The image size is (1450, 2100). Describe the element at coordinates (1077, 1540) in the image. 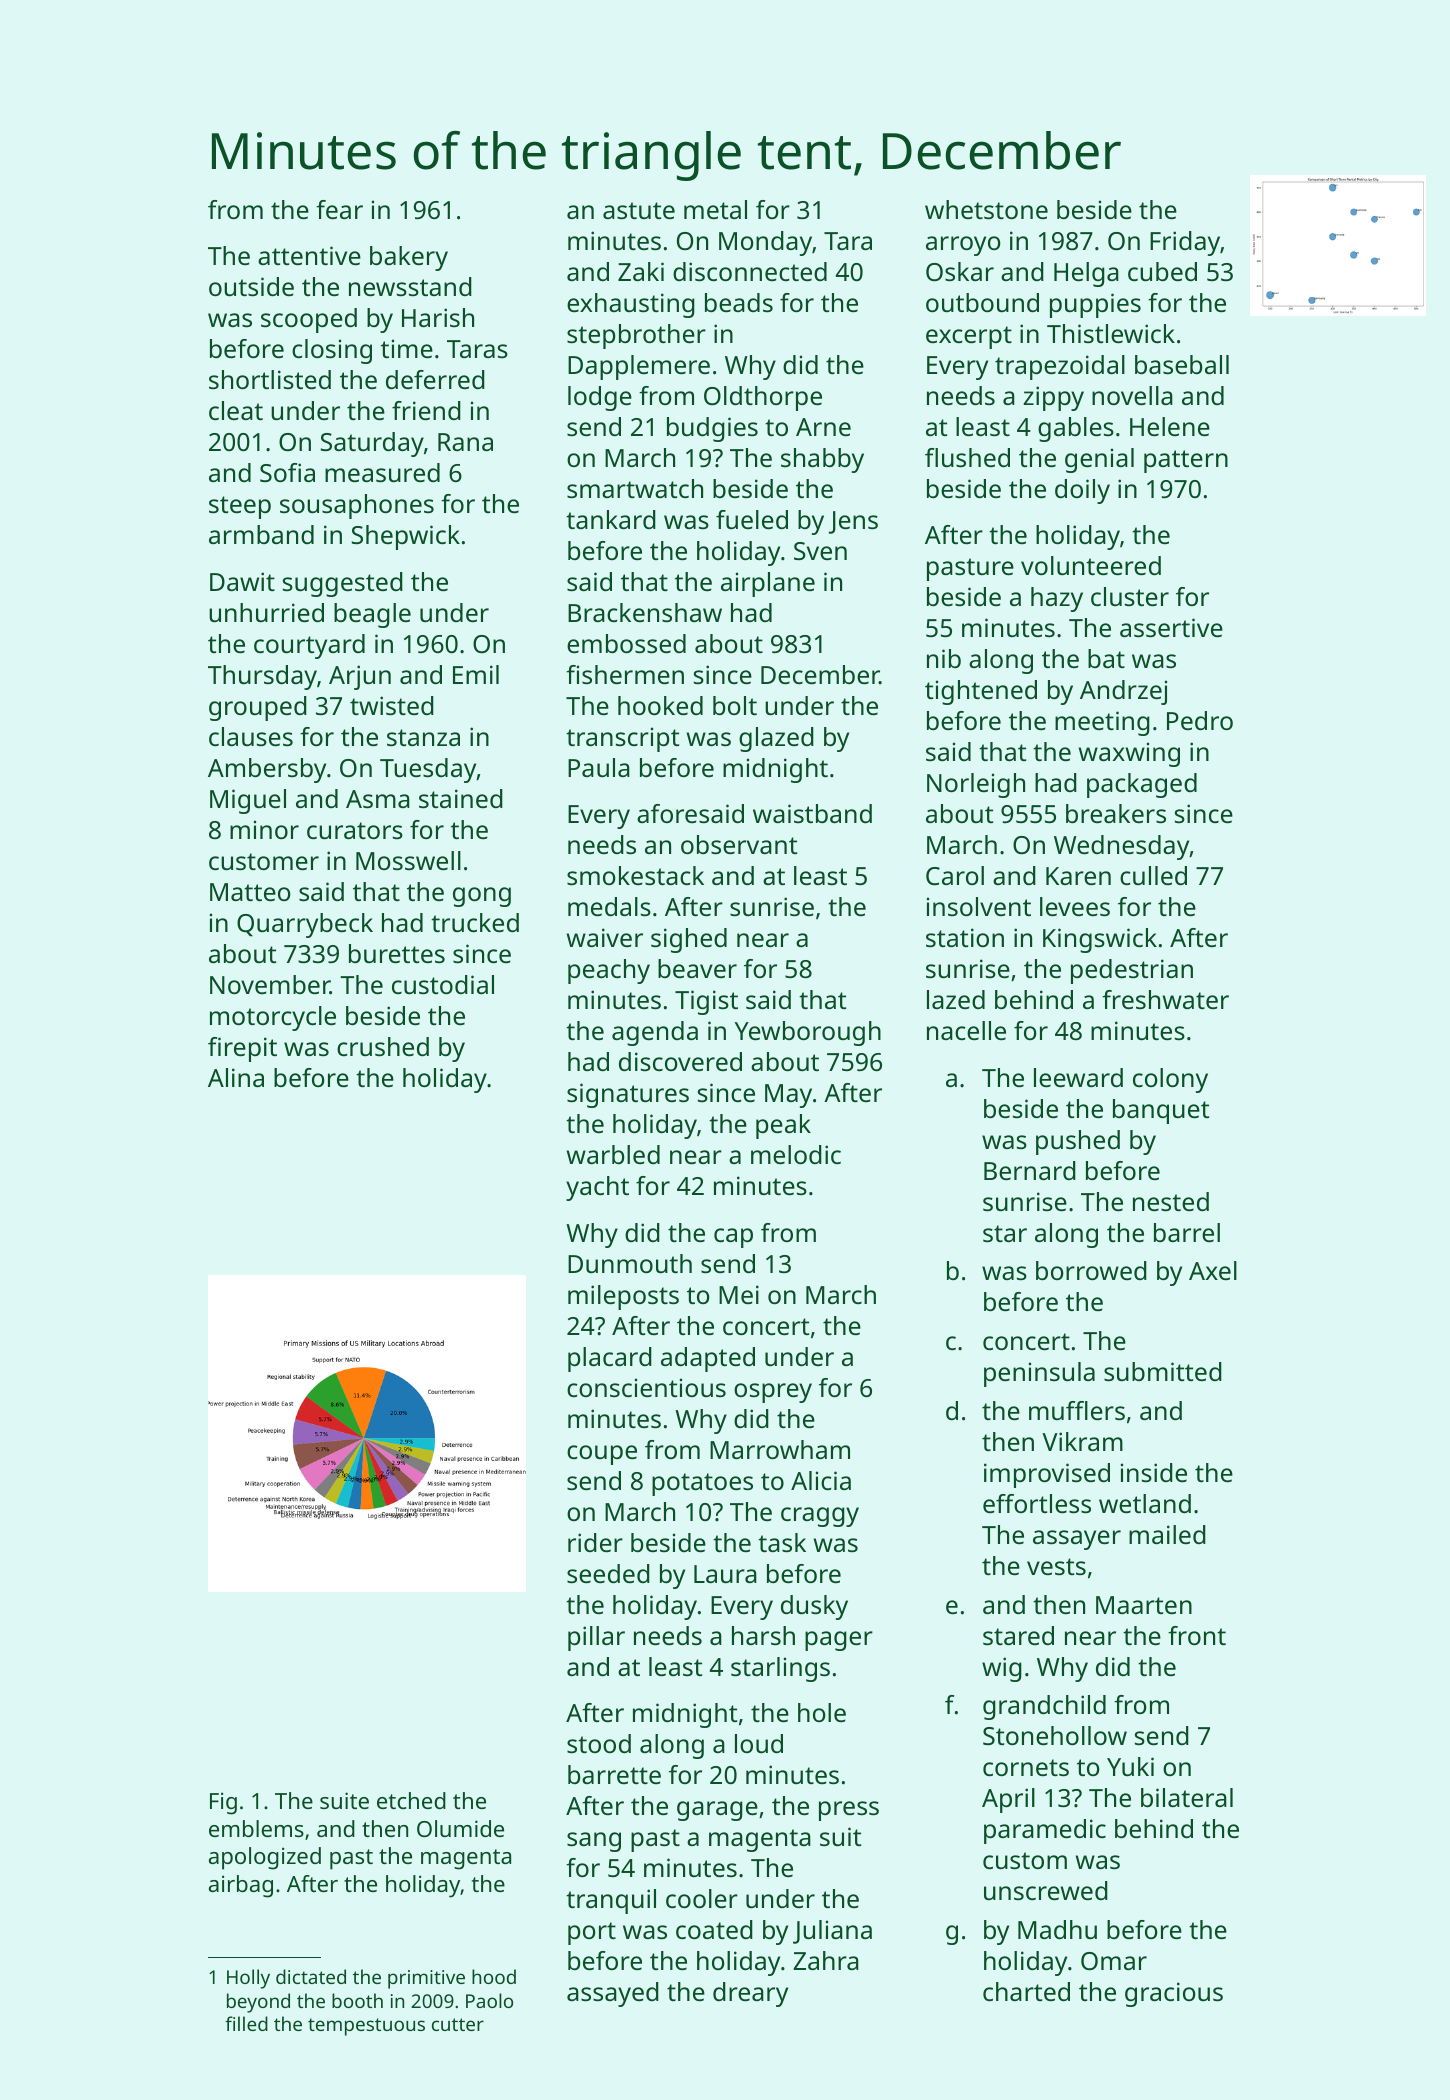

I see `assayer` at that location.
